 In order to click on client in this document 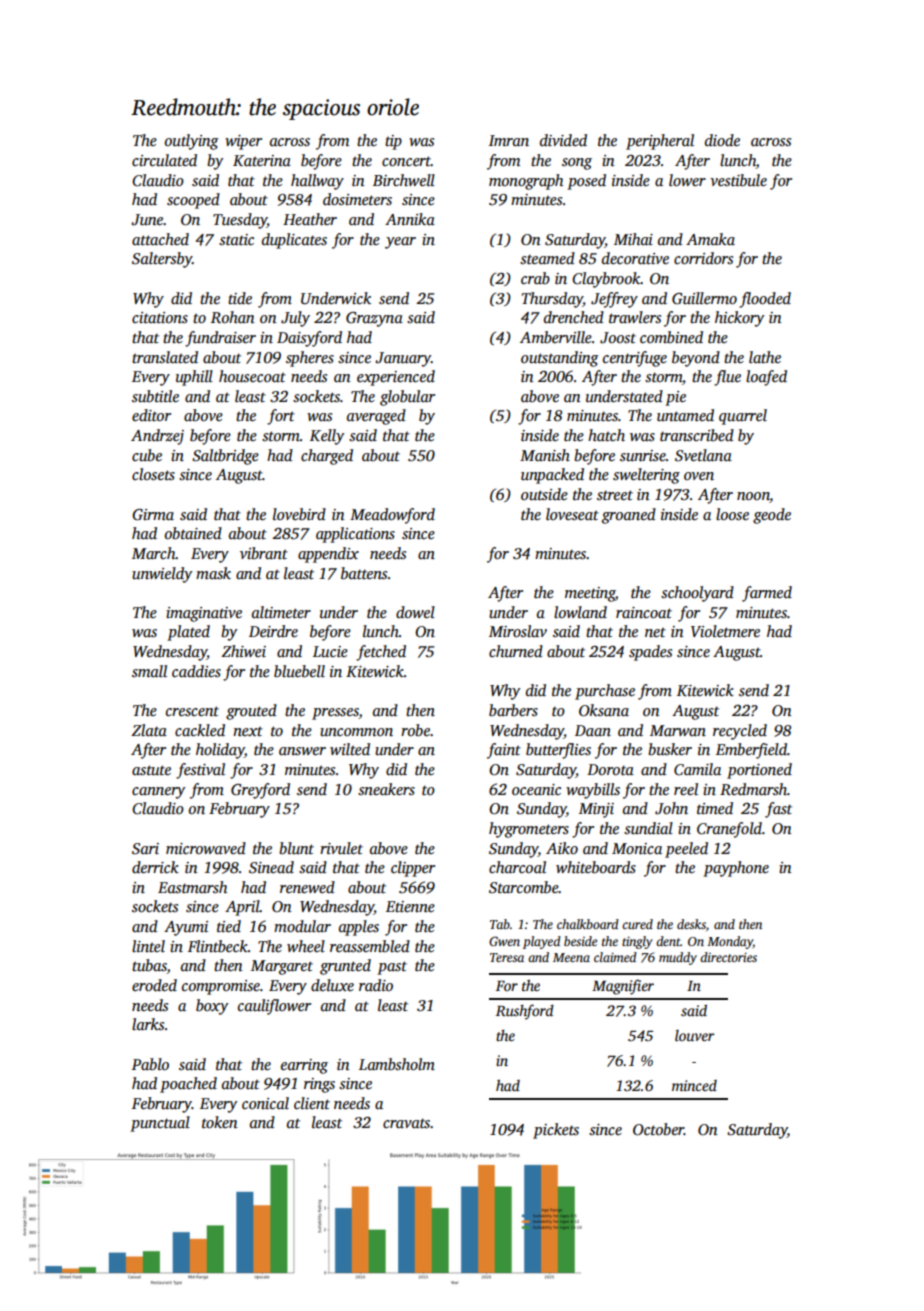, I will do `click(312, 1103)`.
